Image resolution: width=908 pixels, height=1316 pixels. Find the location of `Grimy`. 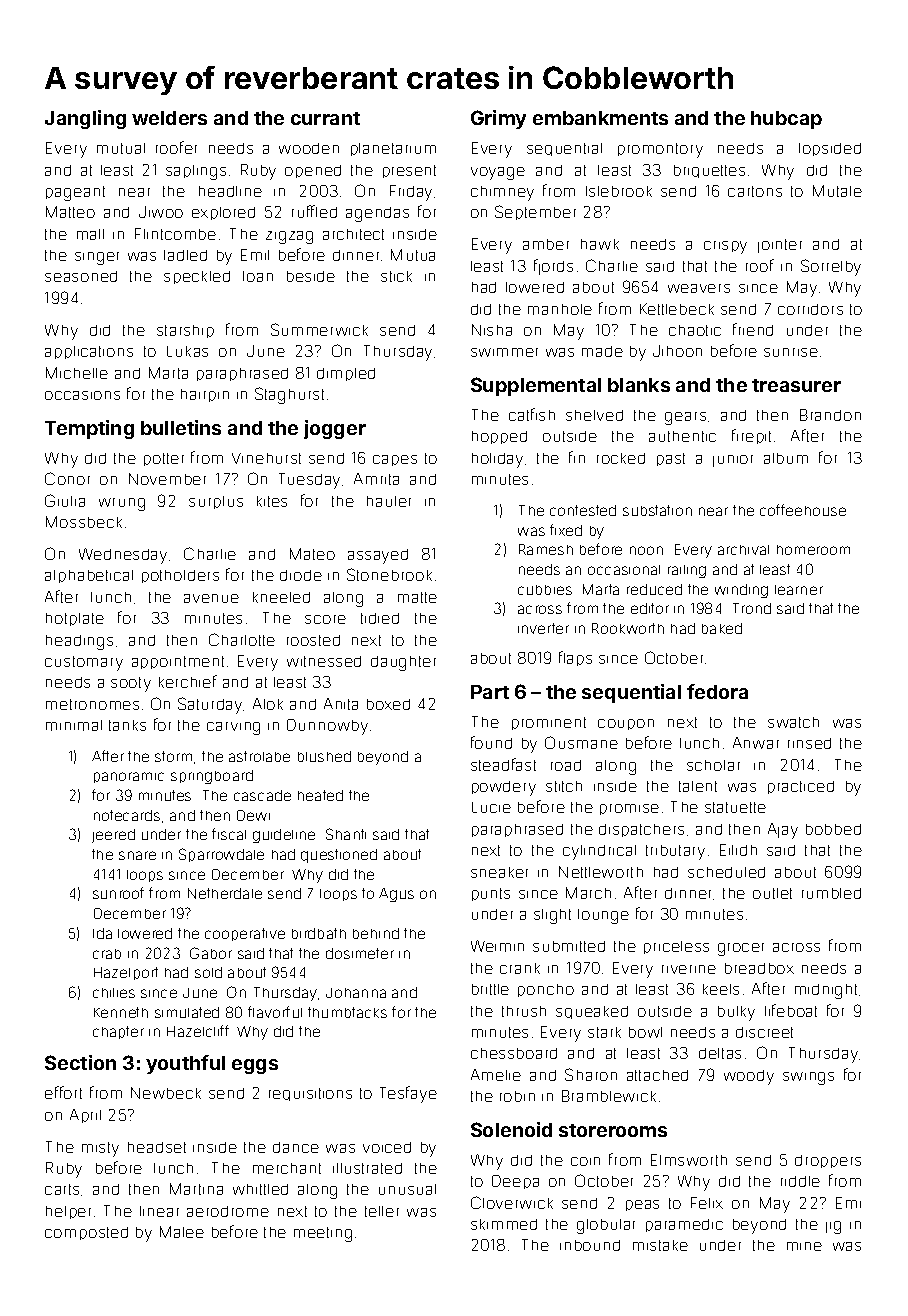

Grimy is located at coordinates (498, 119).
